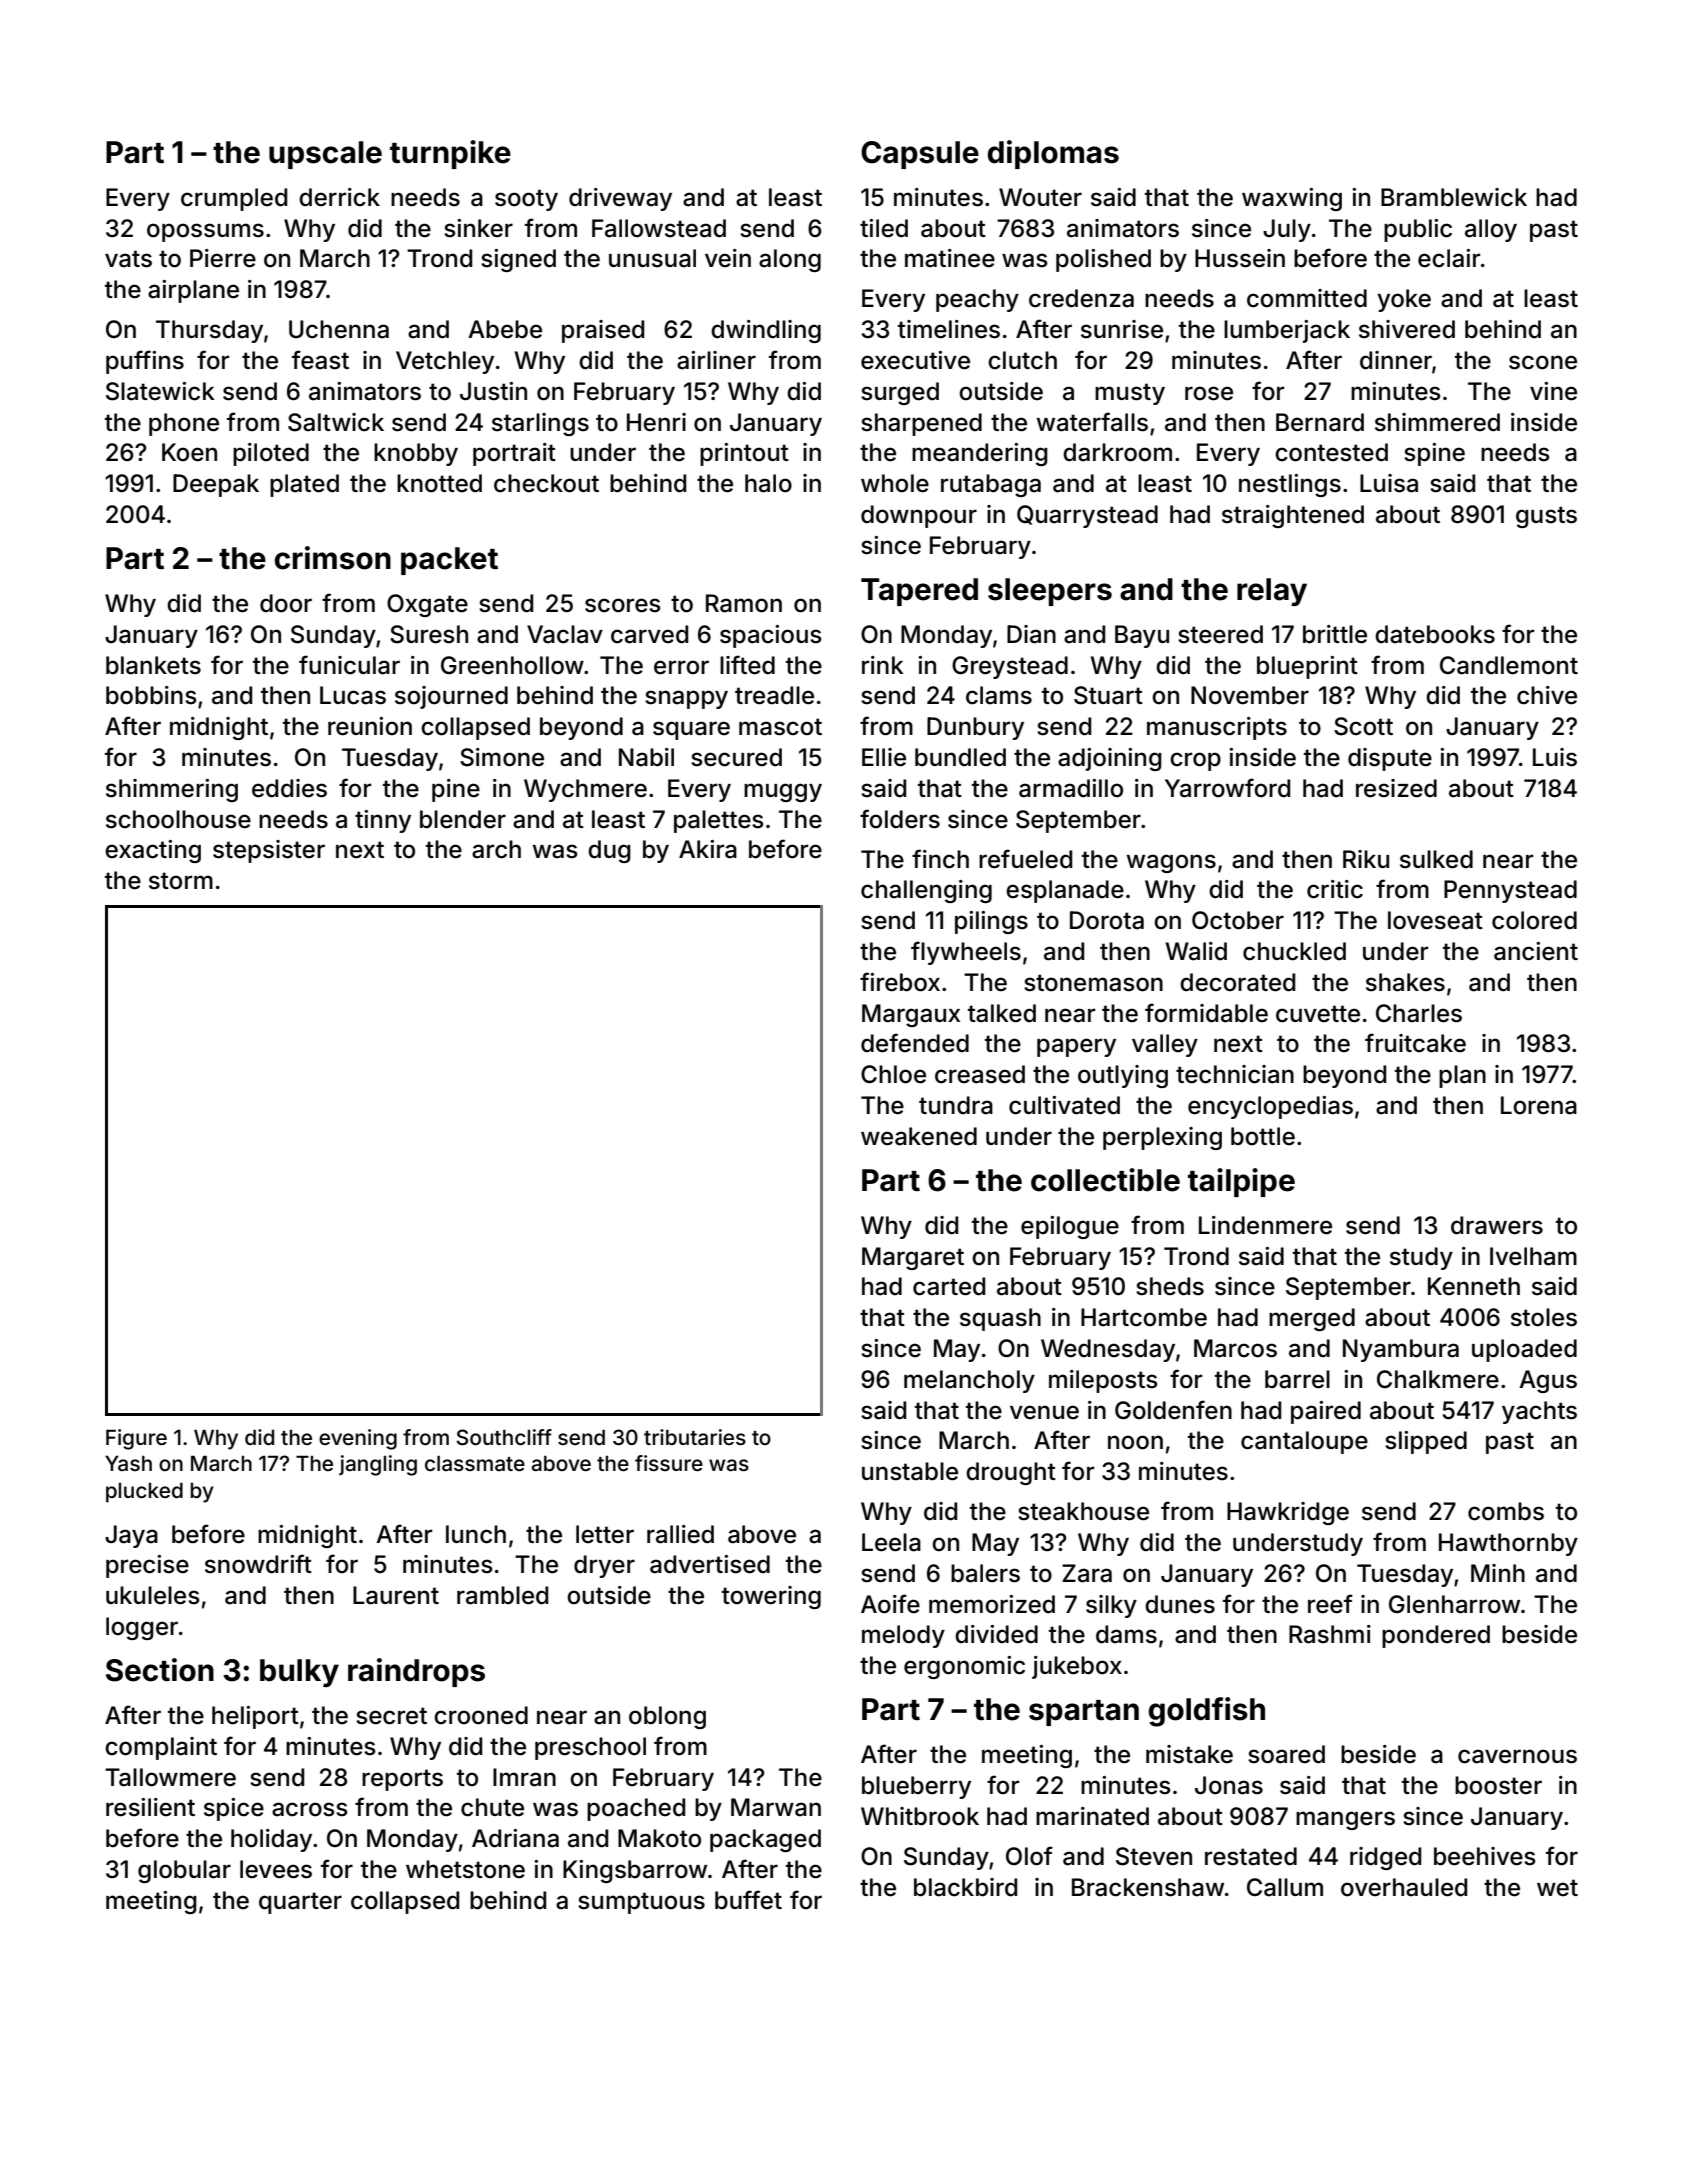 The image size is (1683, 2178). I want to click on quarter, so click(300, 1903).
